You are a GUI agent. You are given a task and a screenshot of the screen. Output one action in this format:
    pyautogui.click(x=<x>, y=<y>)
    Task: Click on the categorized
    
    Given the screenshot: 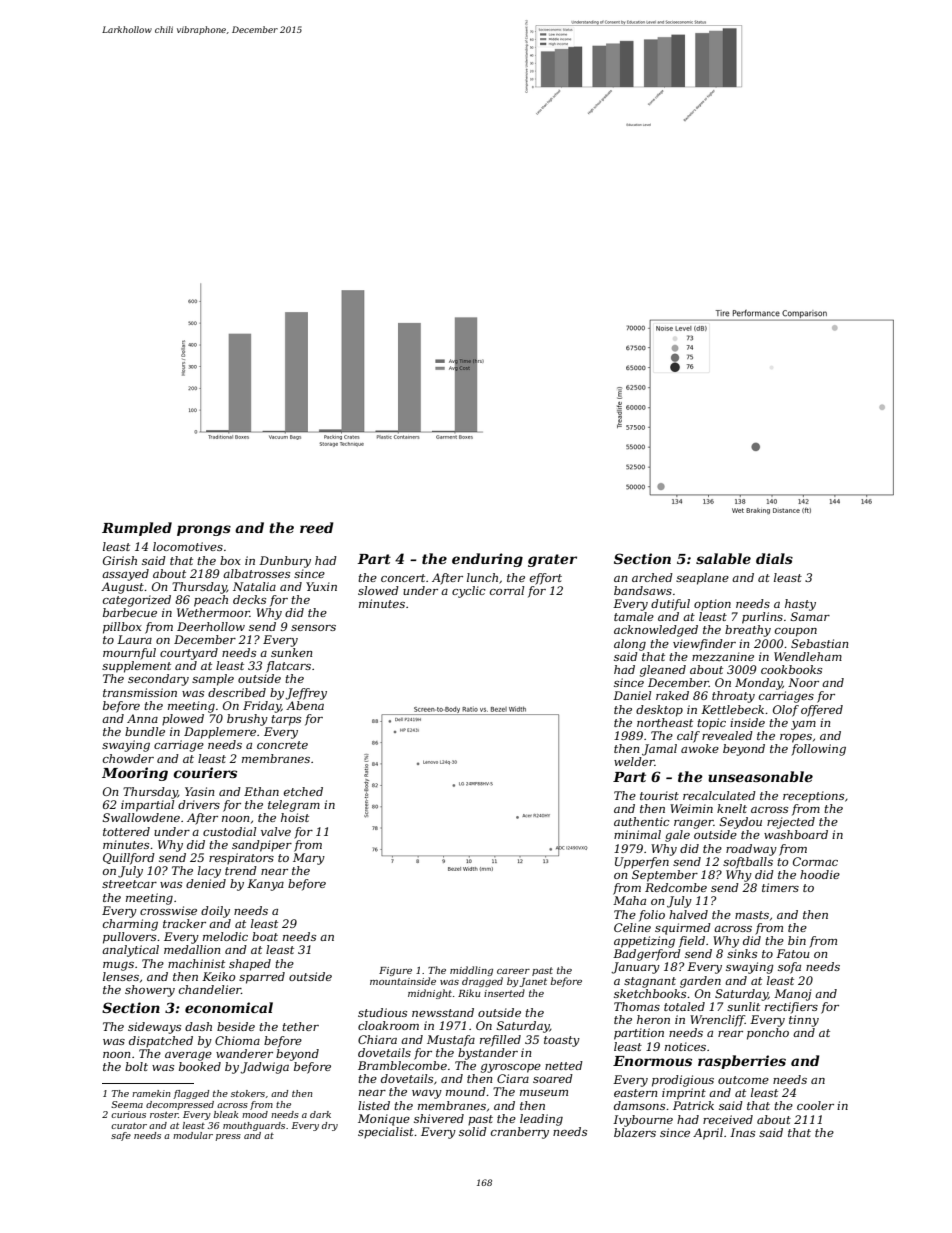 What is the action you would take?
    pyautogui.click(x=137, y=601)
